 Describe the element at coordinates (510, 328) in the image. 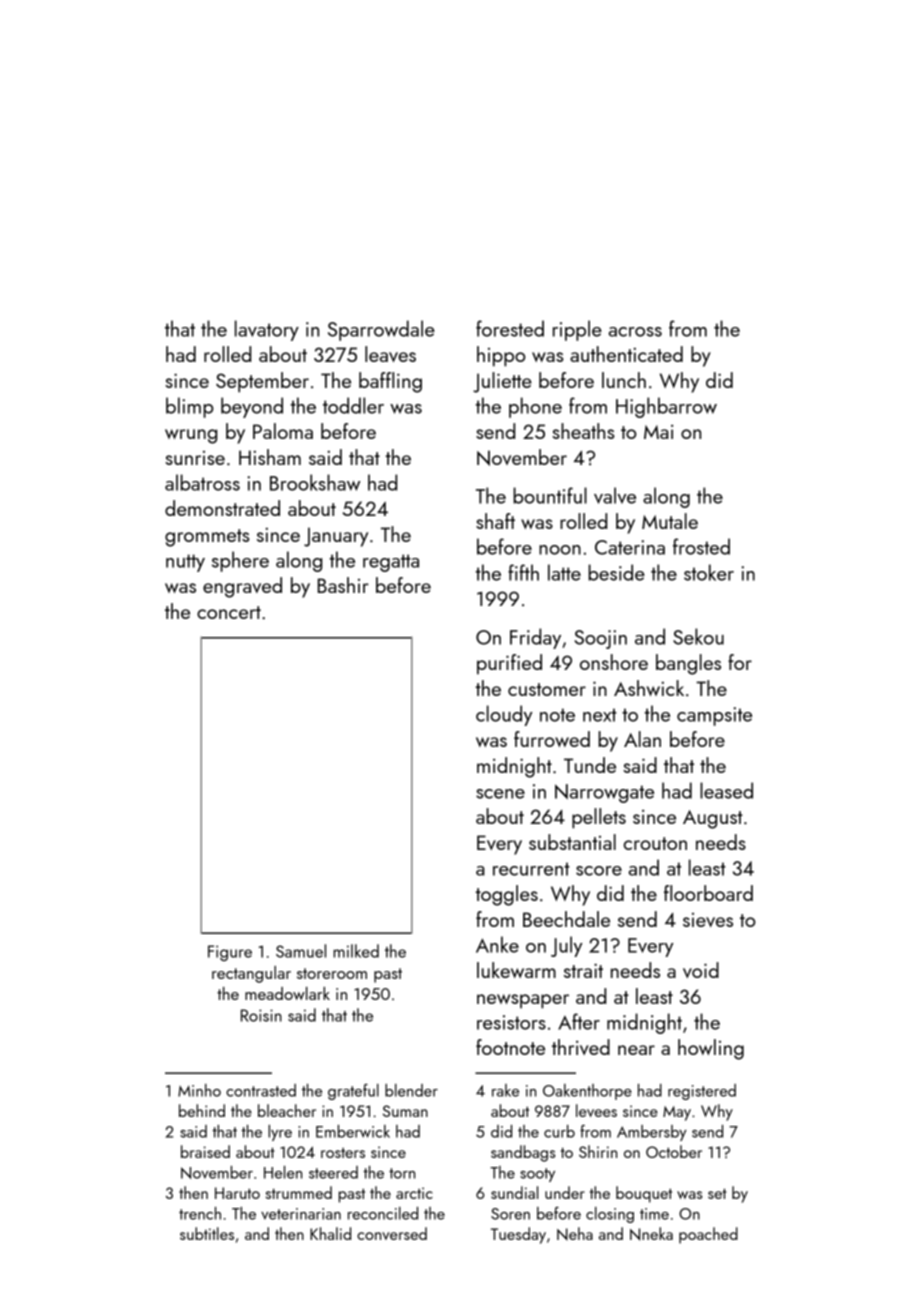

I see `forested` at that location.
